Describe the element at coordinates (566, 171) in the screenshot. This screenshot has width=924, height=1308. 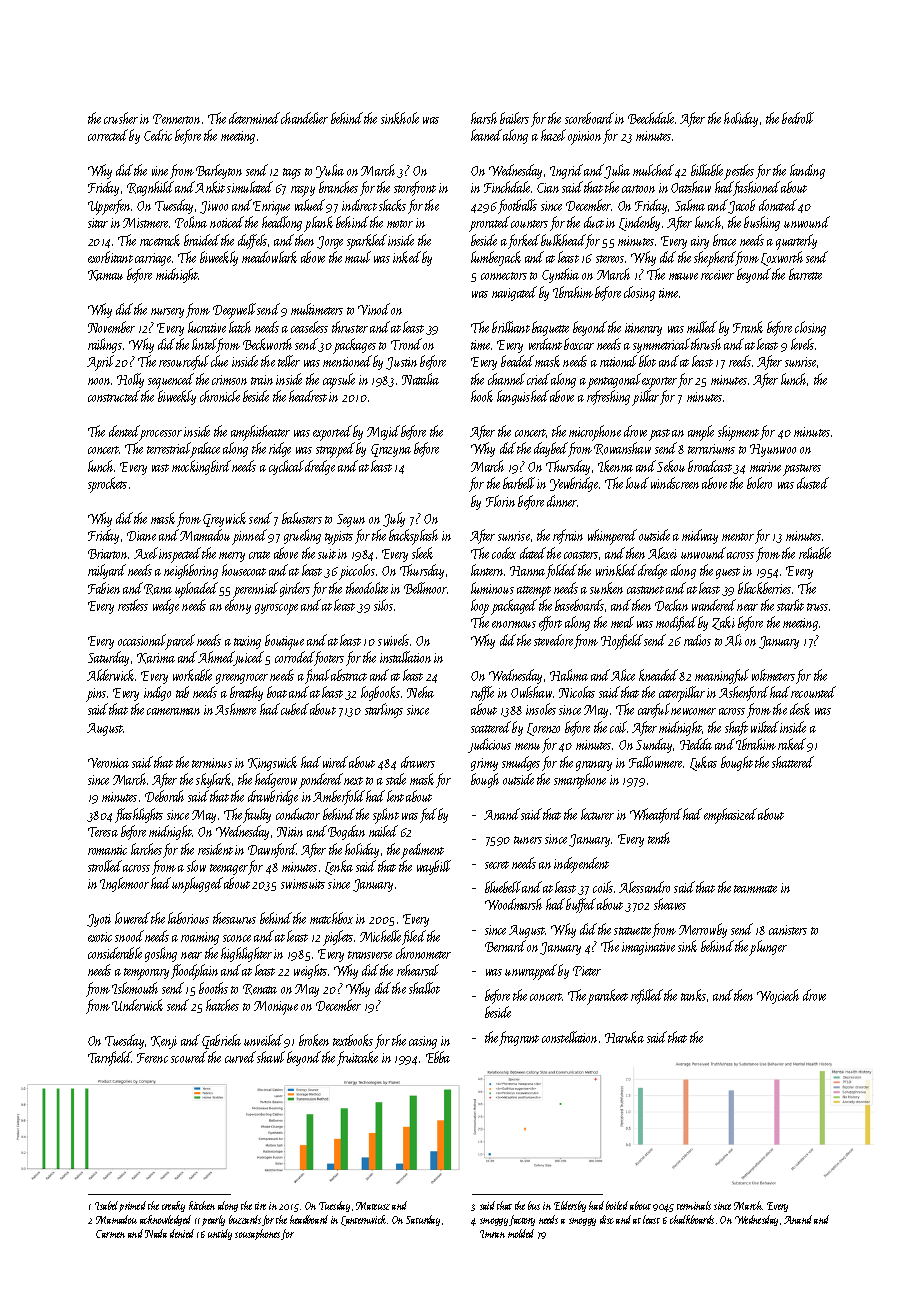
I see `Ingrid` at that location.
